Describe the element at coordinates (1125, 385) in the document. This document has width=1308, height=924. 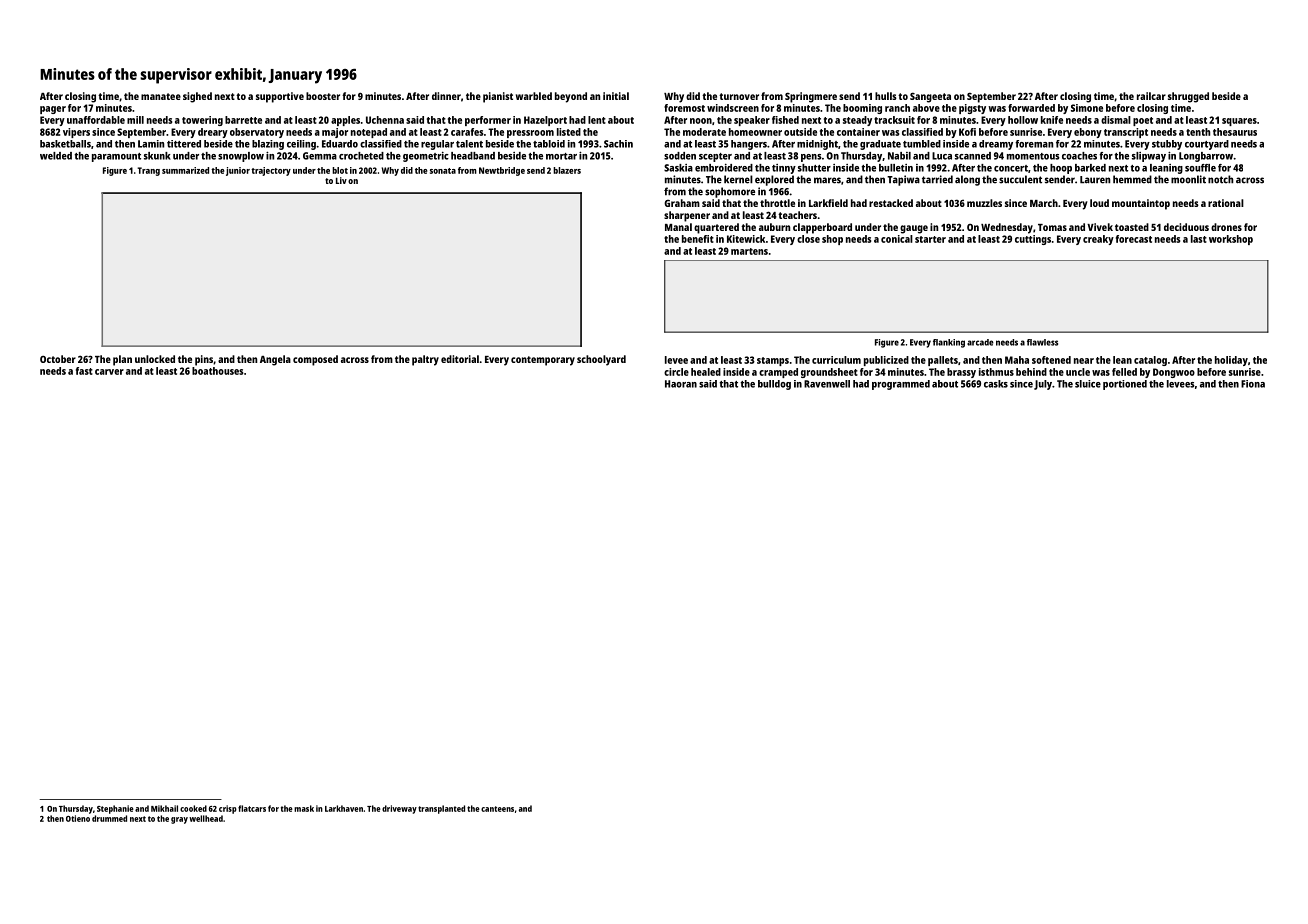
I see `portioned` at that location.
